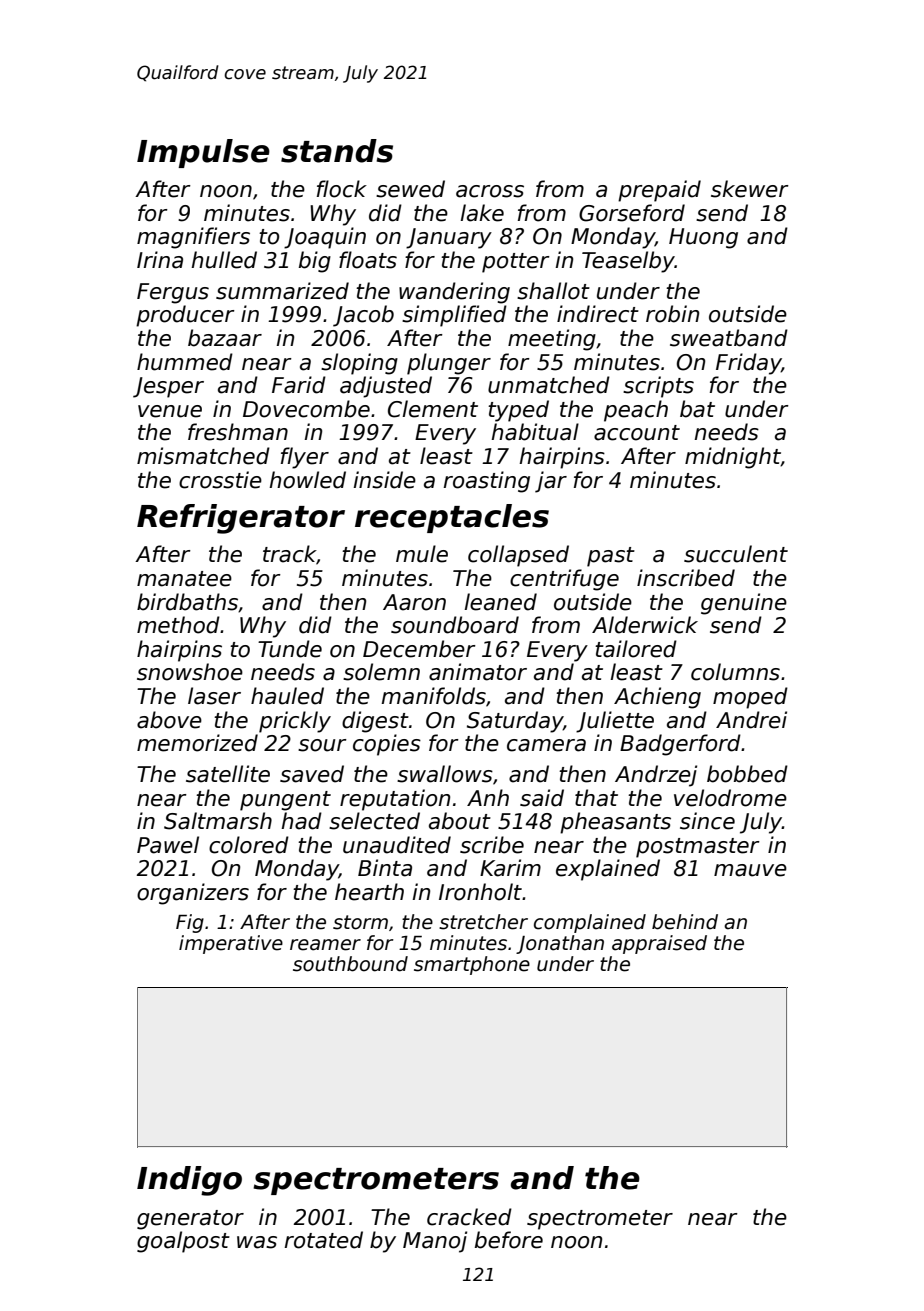 Image resolution: width=924 pixels, height=1311 pixels. I want to click on cracked, so click(469, 1217).
